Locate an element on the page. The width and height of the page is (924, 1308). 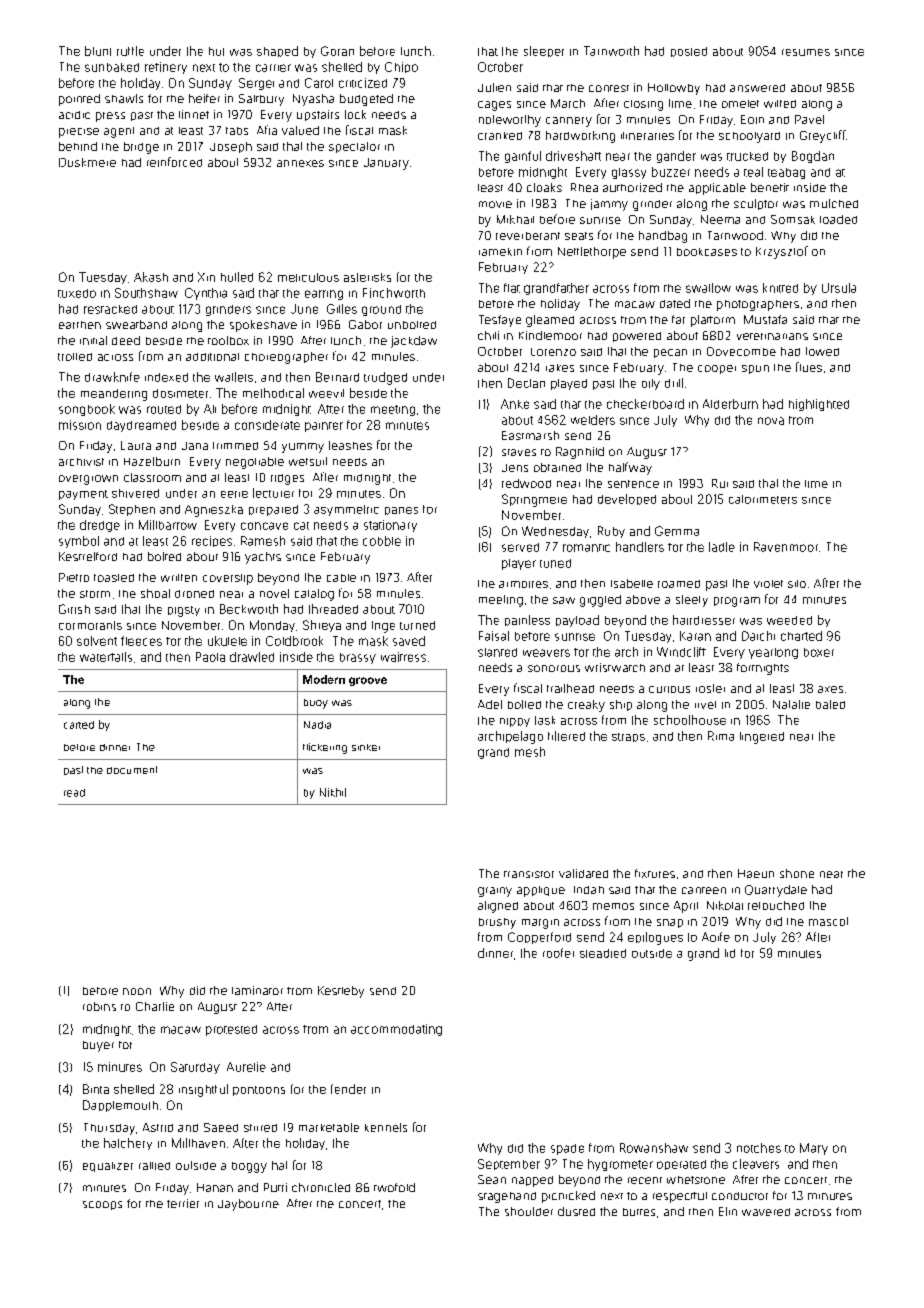
Jaybourne is located at coordinates (248, 1205).
